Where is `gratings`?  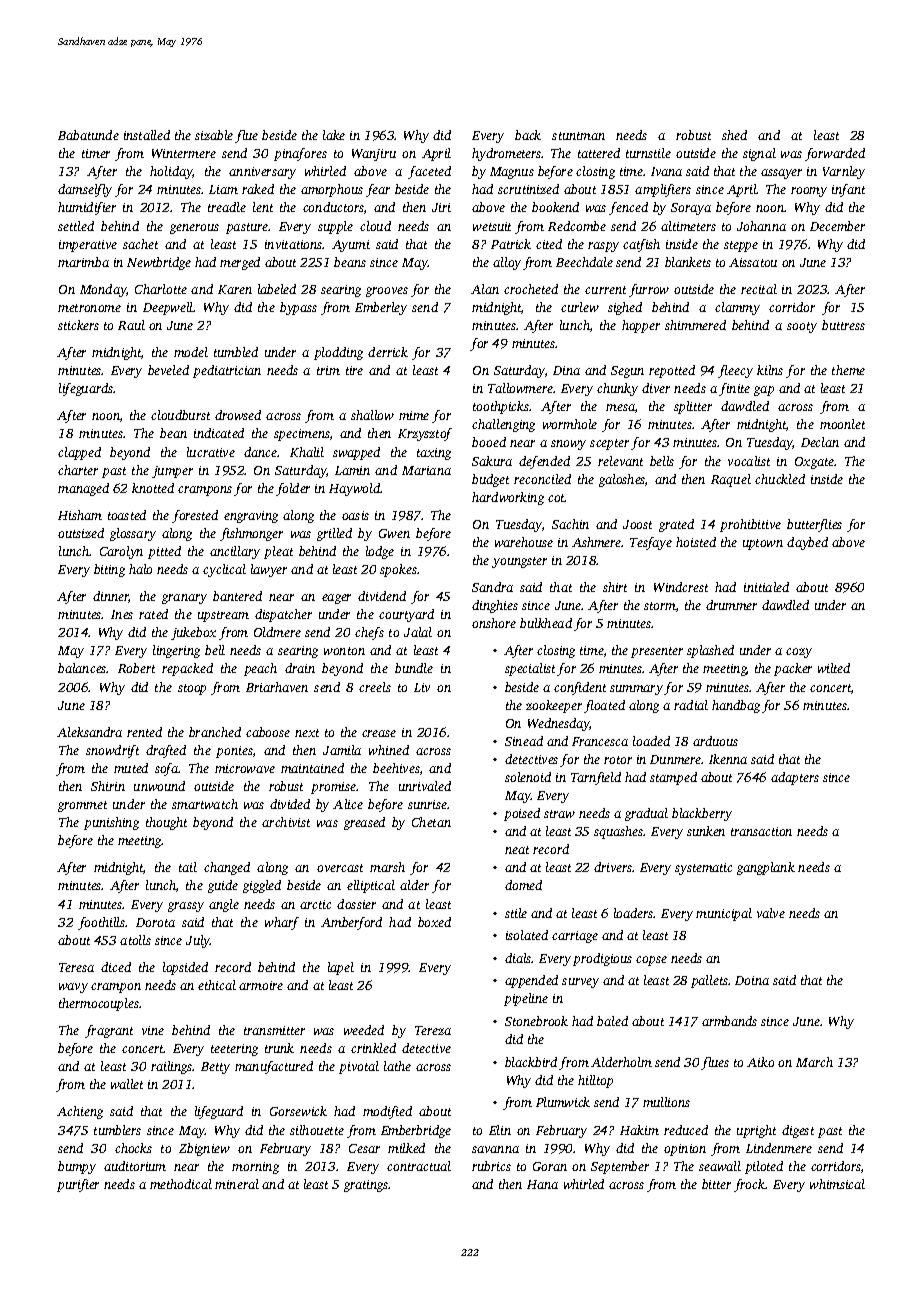
gratings is located at coordinates (366, 1186).
